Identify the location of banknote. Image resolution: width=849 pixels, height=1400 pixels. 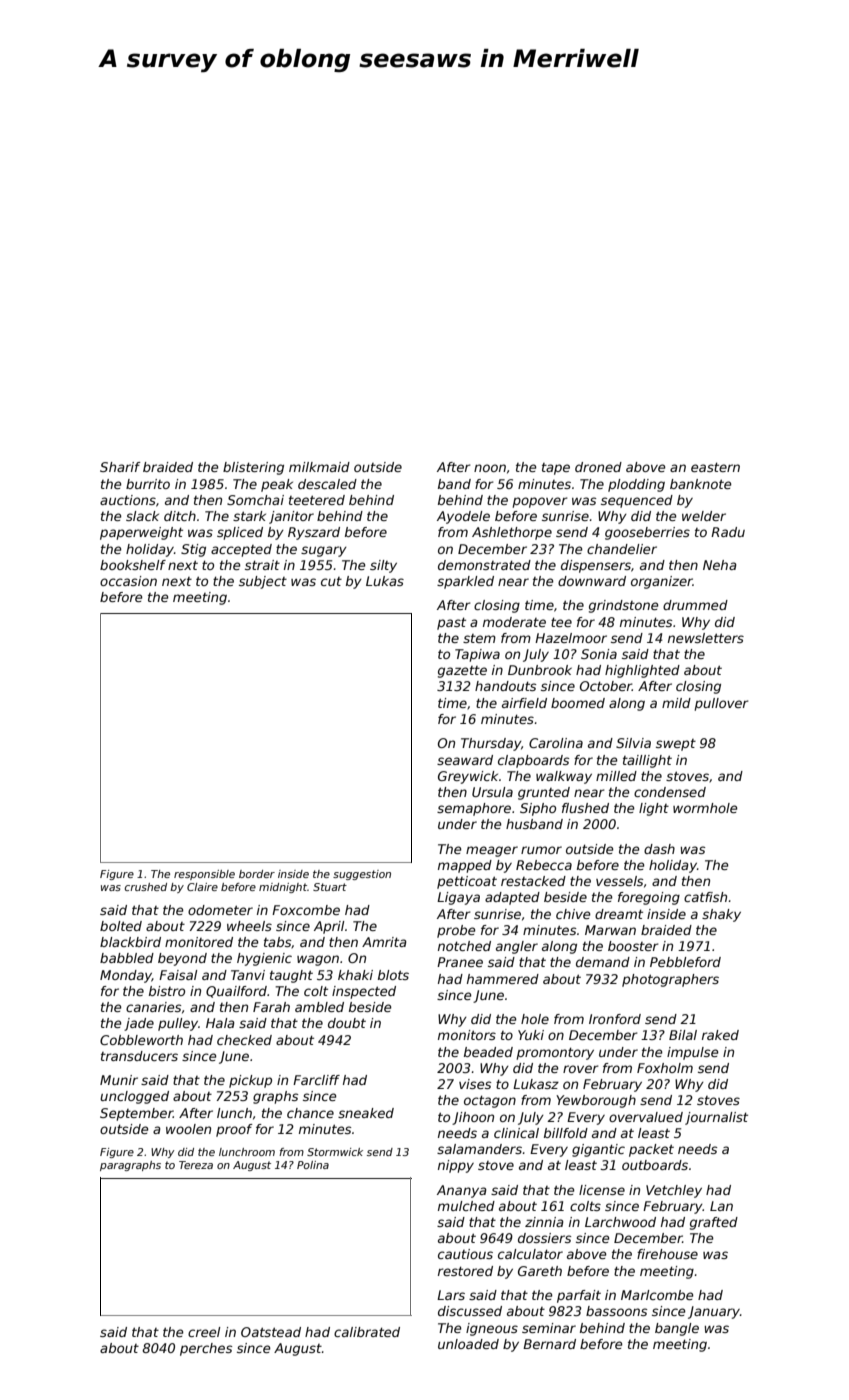
(701, 484).
